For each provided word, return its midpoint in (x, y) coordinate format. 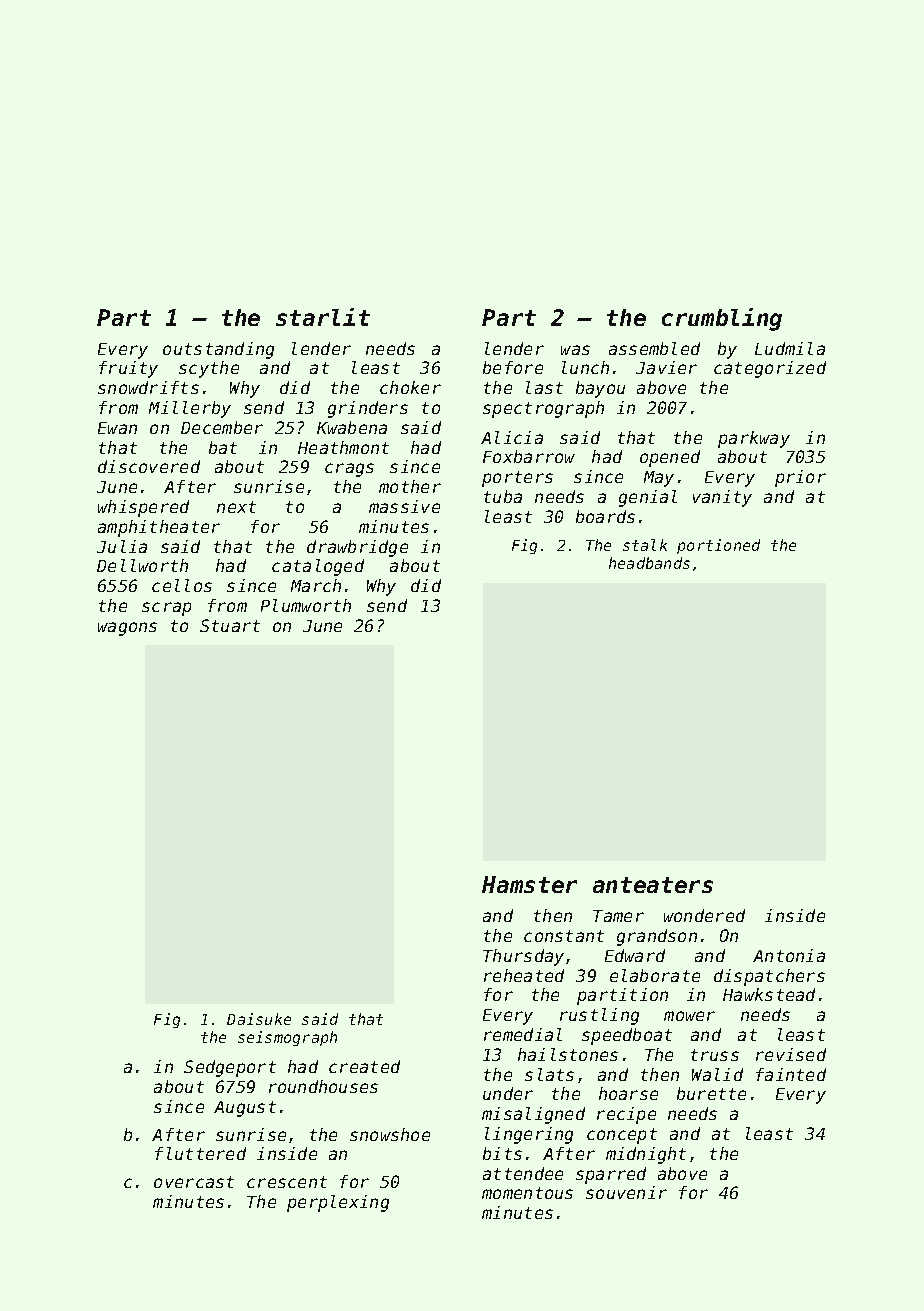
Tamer (618, 916)
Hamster (529, 884)
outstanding (218, 350)
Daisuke (259, 1019)
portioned (718, 546)
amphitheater (159, 528)
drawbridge (357, 548)
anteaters (653, 885)
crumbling (722, 319)
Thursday (523, 957)
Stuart (230, 625)
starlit (323, 317)
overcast (194, 1182)
